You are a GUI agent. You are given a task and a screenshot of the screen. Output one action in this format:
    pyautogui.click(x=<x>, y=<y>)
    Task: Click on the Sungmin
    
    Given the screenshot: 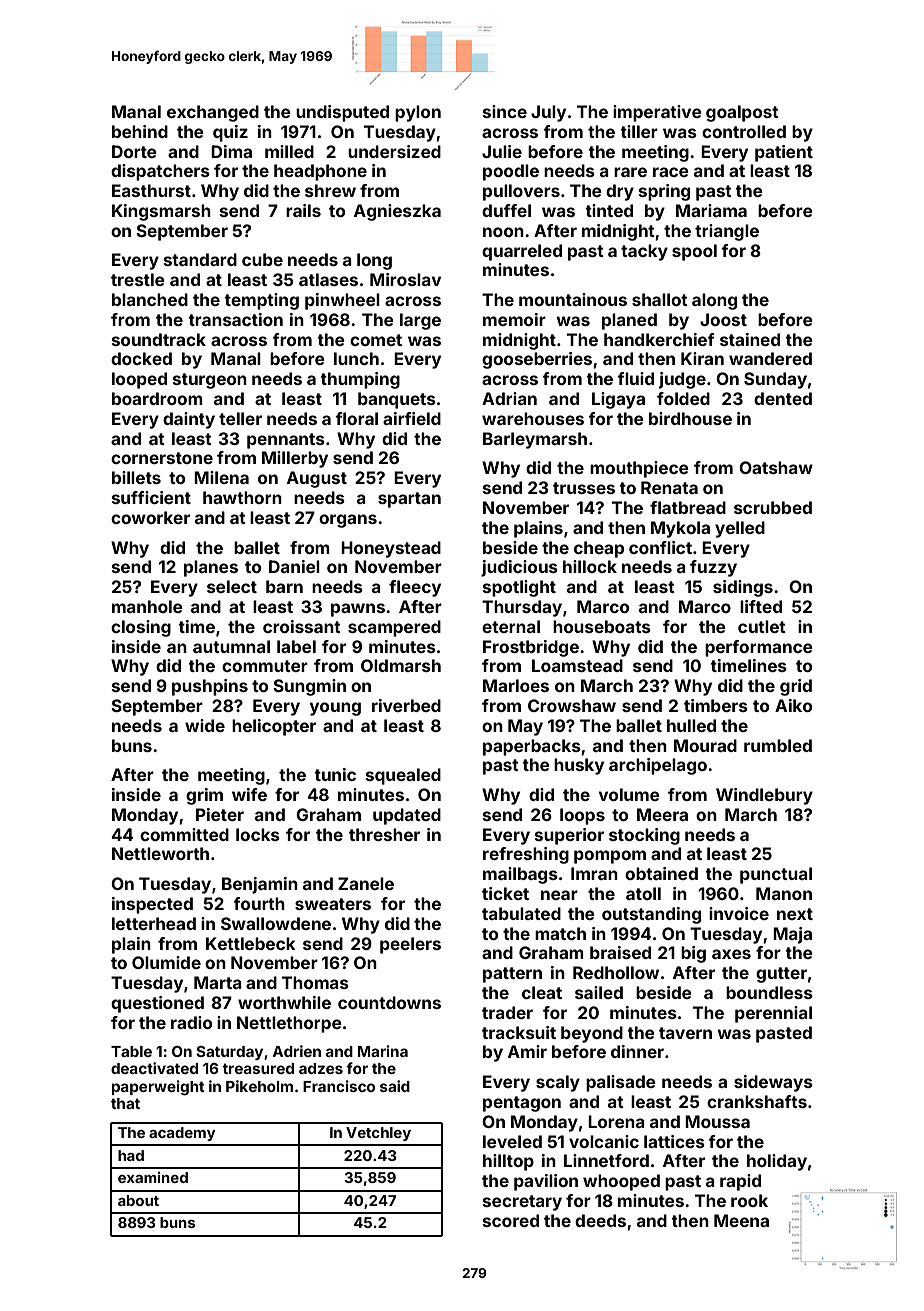 What is the action you would take?
    pyautogui.click(x=309, y=687)
